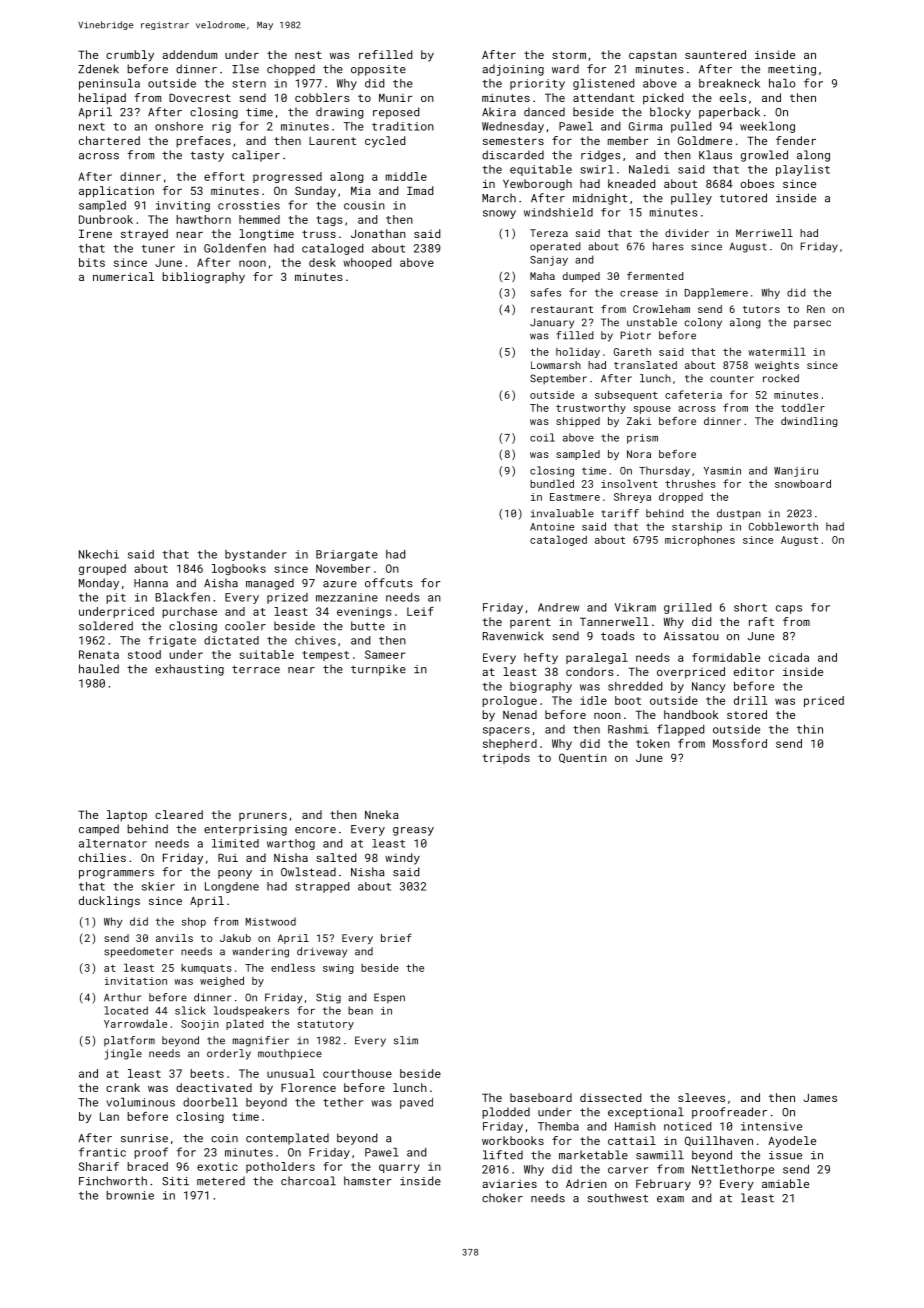  What do you see at coordinates (715, 54) in the screenshot?
I see `sauntered` at bounding box center [715, 54].
